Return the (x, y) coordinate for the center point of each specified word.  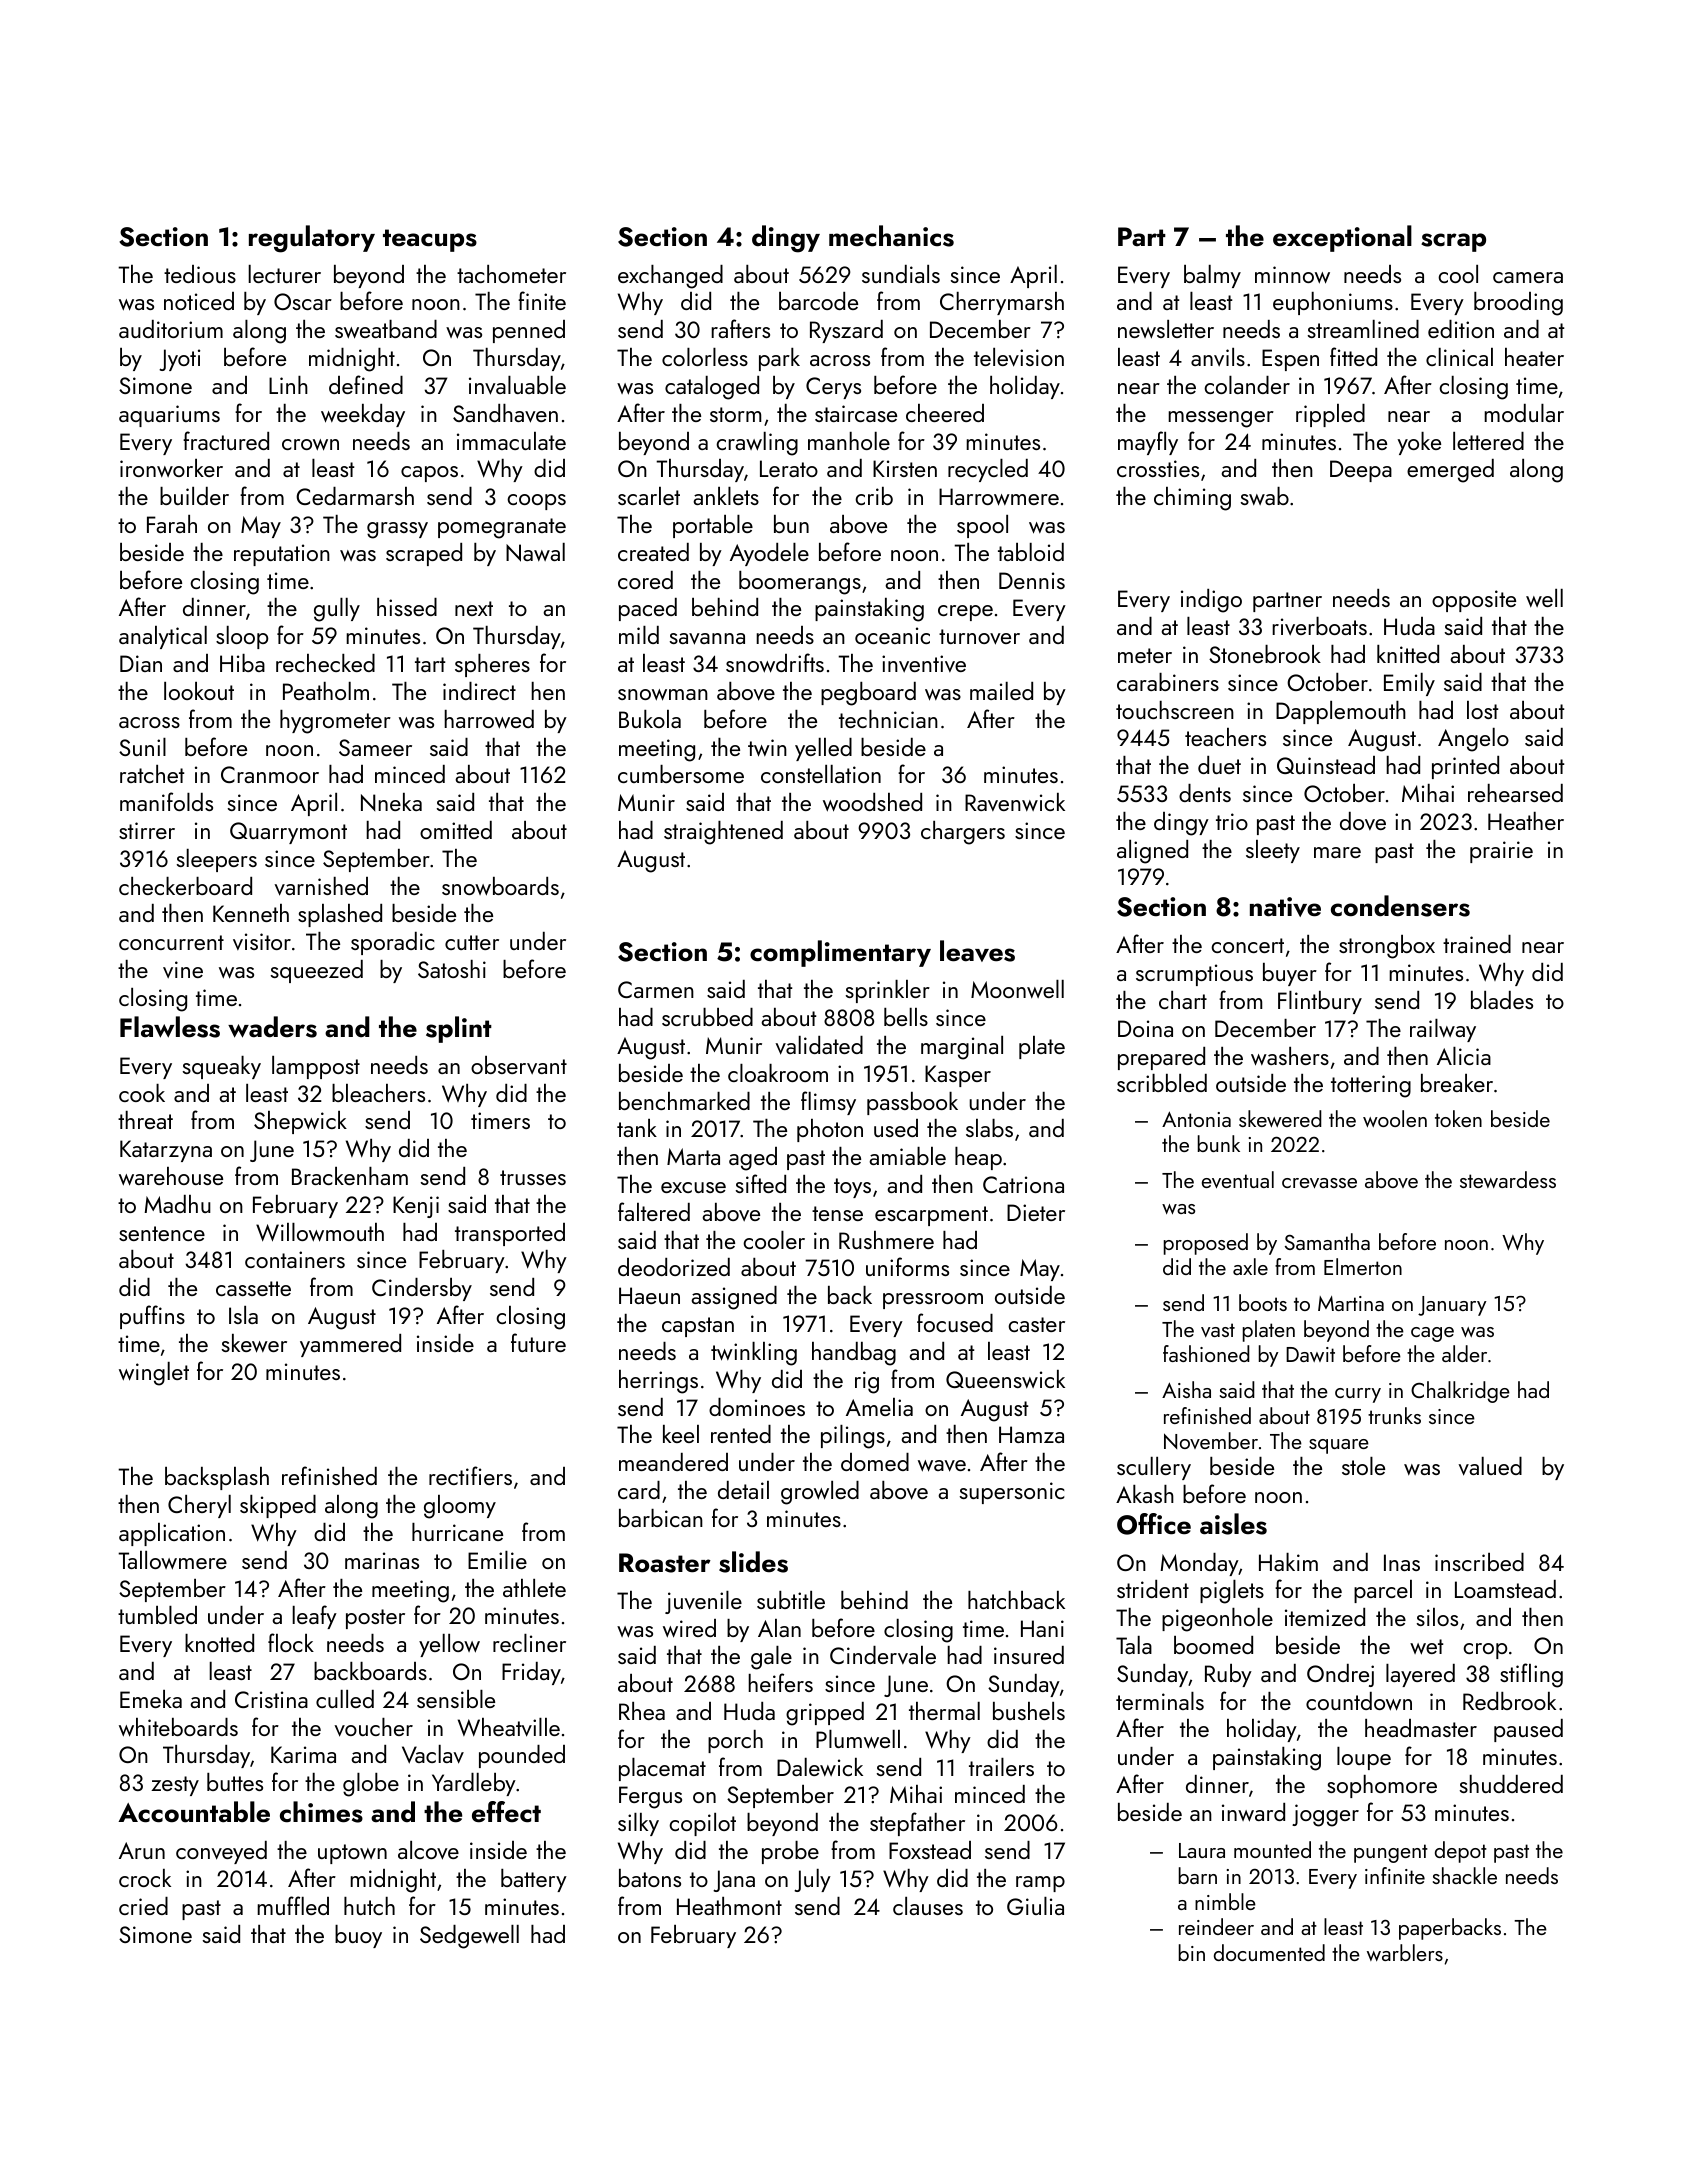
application (172, 1534)
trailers (1001, 1767)
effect (506, 1812)
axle (1250, 1266)
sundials (901, 274)
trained (1477, 944)
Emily (1409, 684)
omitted (456, 830)
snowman (663, 695)
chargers (963, 833)
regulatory (312, 239)
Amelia (879, 1407)
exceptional (1342, 238)
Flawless (170, 1027)
